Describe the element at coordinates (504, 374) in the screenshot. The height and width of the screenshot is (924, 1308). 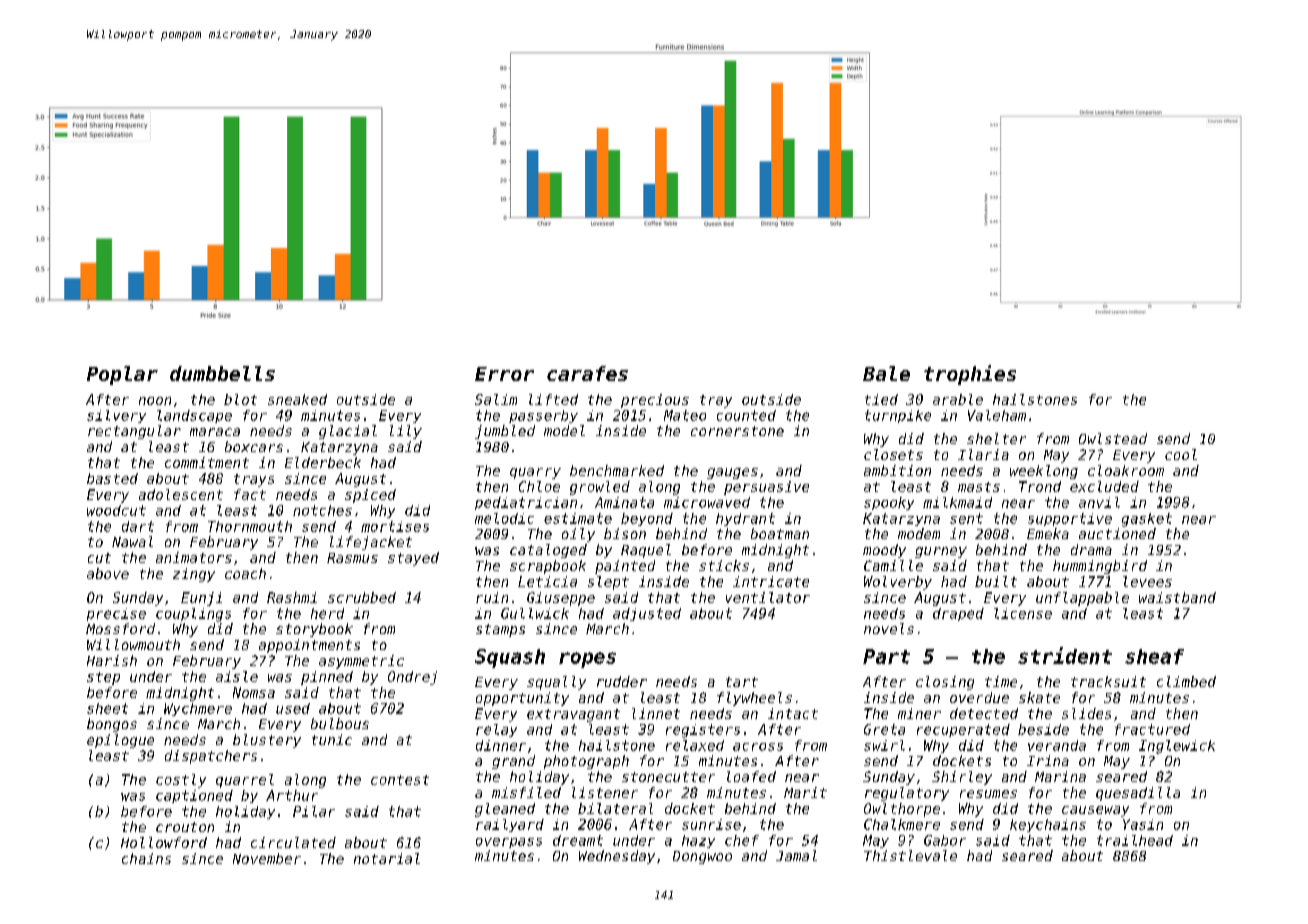
I see `Error` at that location.
